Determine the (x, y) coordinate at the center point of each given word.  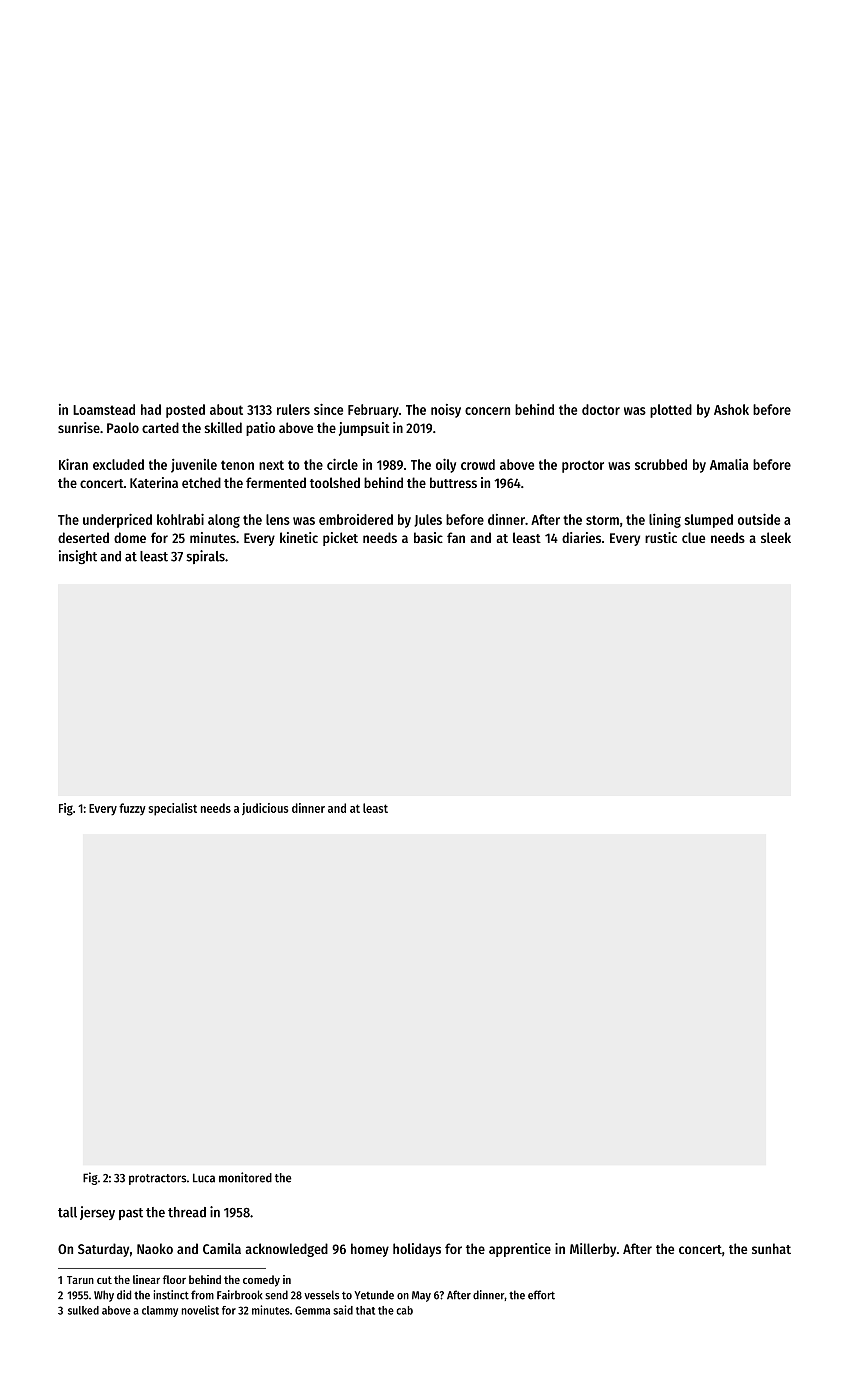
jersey (97, 1213)
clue (693, 537)
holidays (417, 1250)
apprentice (520, 1250)
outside (759, 519)
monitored (245, 1177)
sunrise (79, 427)
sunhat (771, 1248)
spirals (205, 557)
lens (278, 519)
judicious (265, 809)
